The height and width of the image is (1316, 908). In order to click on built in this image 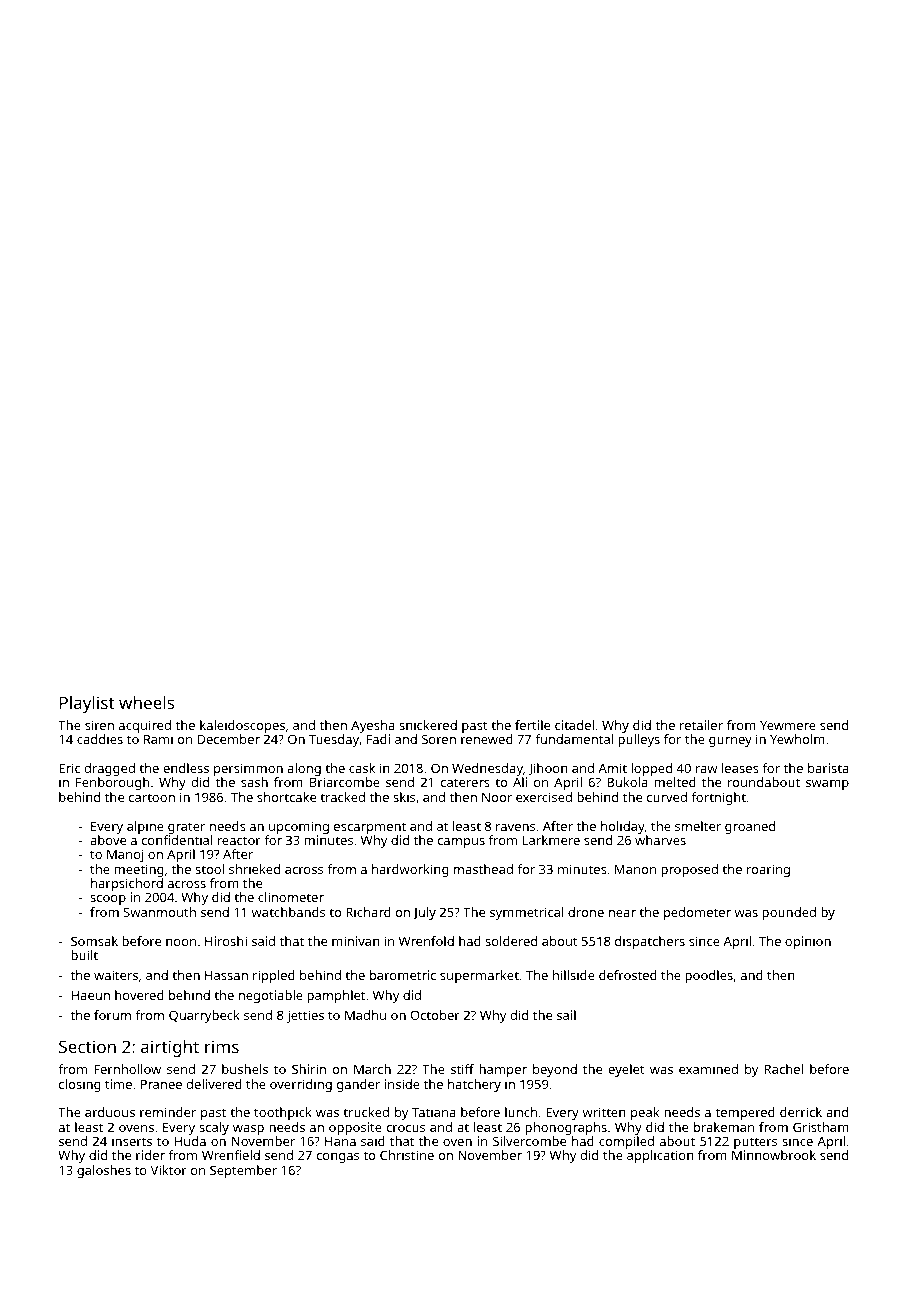, I will do `click(84, 955)`.
